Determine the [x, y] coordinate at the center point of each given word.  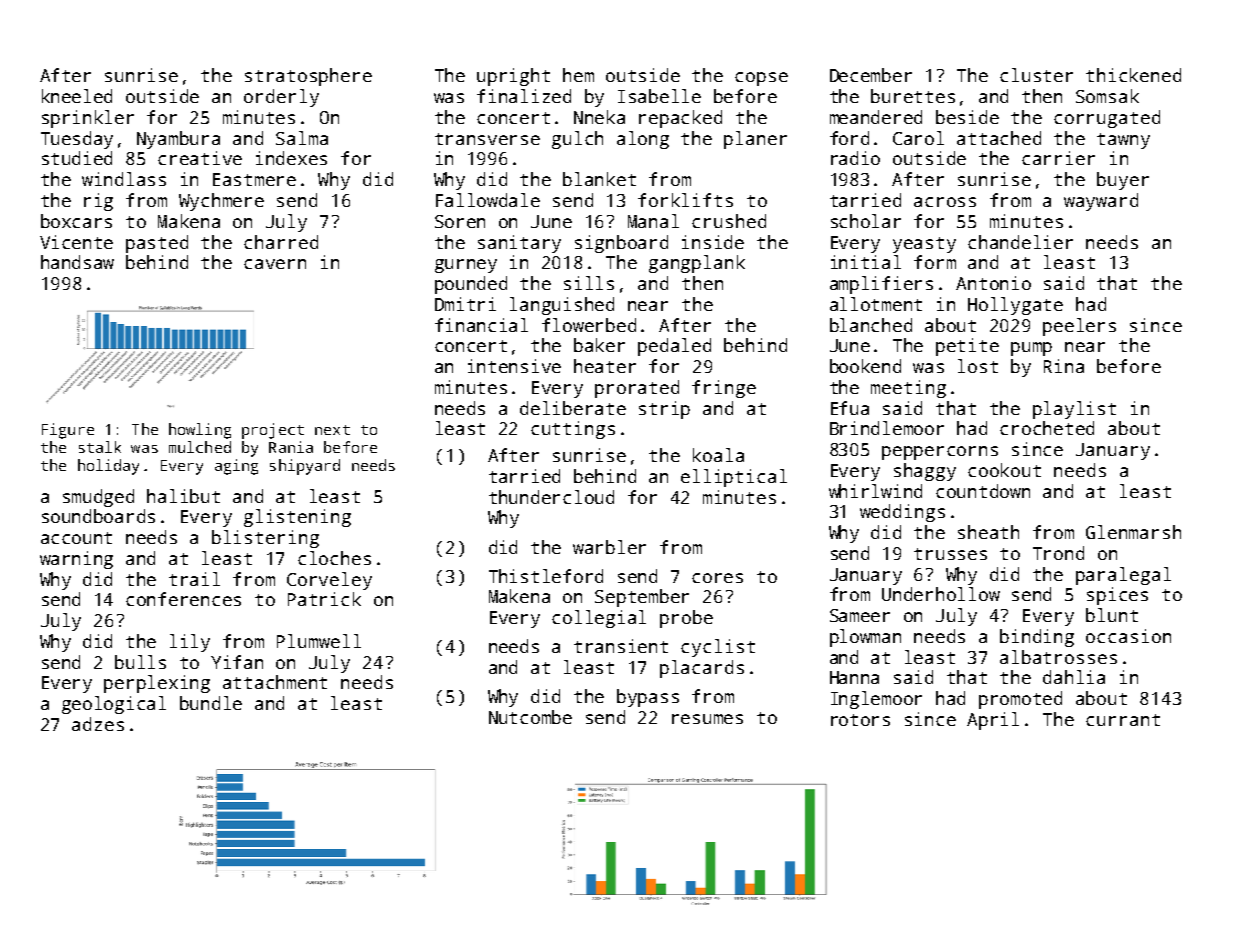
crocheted [1047, 428]
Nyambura [178, 140]
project [273, 431]
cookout [1004, 470]
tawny [1123, 141]
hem [578, 75]
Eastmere [254, 179]
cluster [1036, 75]
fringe [724, 389]
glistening [297, 518]
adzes [98, 724]
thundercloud [551, 497]
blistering [265, 539]
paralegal [1123, 576]
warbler [609, 547]
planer [755, 140]
